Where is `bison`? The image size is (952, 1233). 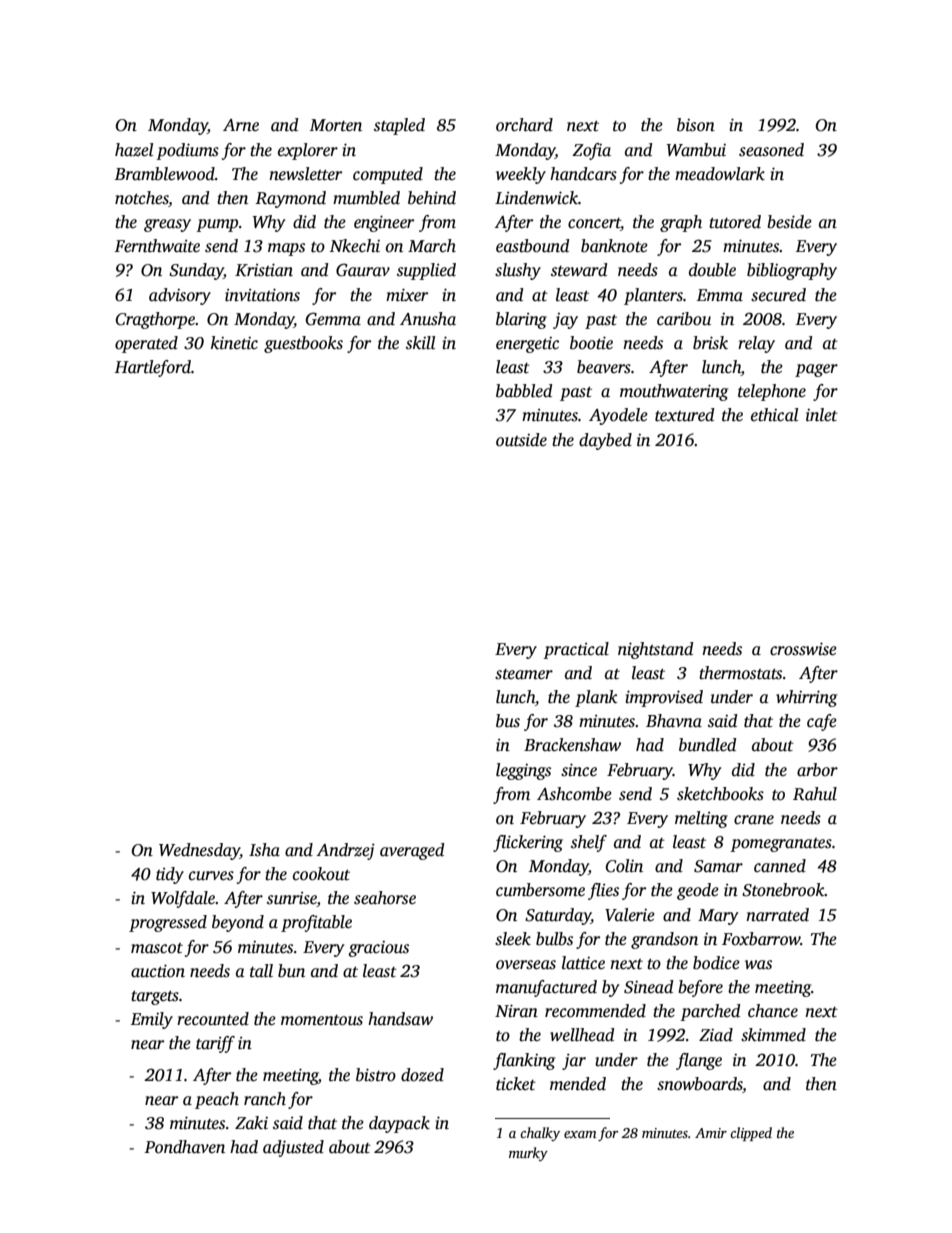
bison is located at coordinates (696, 125).
